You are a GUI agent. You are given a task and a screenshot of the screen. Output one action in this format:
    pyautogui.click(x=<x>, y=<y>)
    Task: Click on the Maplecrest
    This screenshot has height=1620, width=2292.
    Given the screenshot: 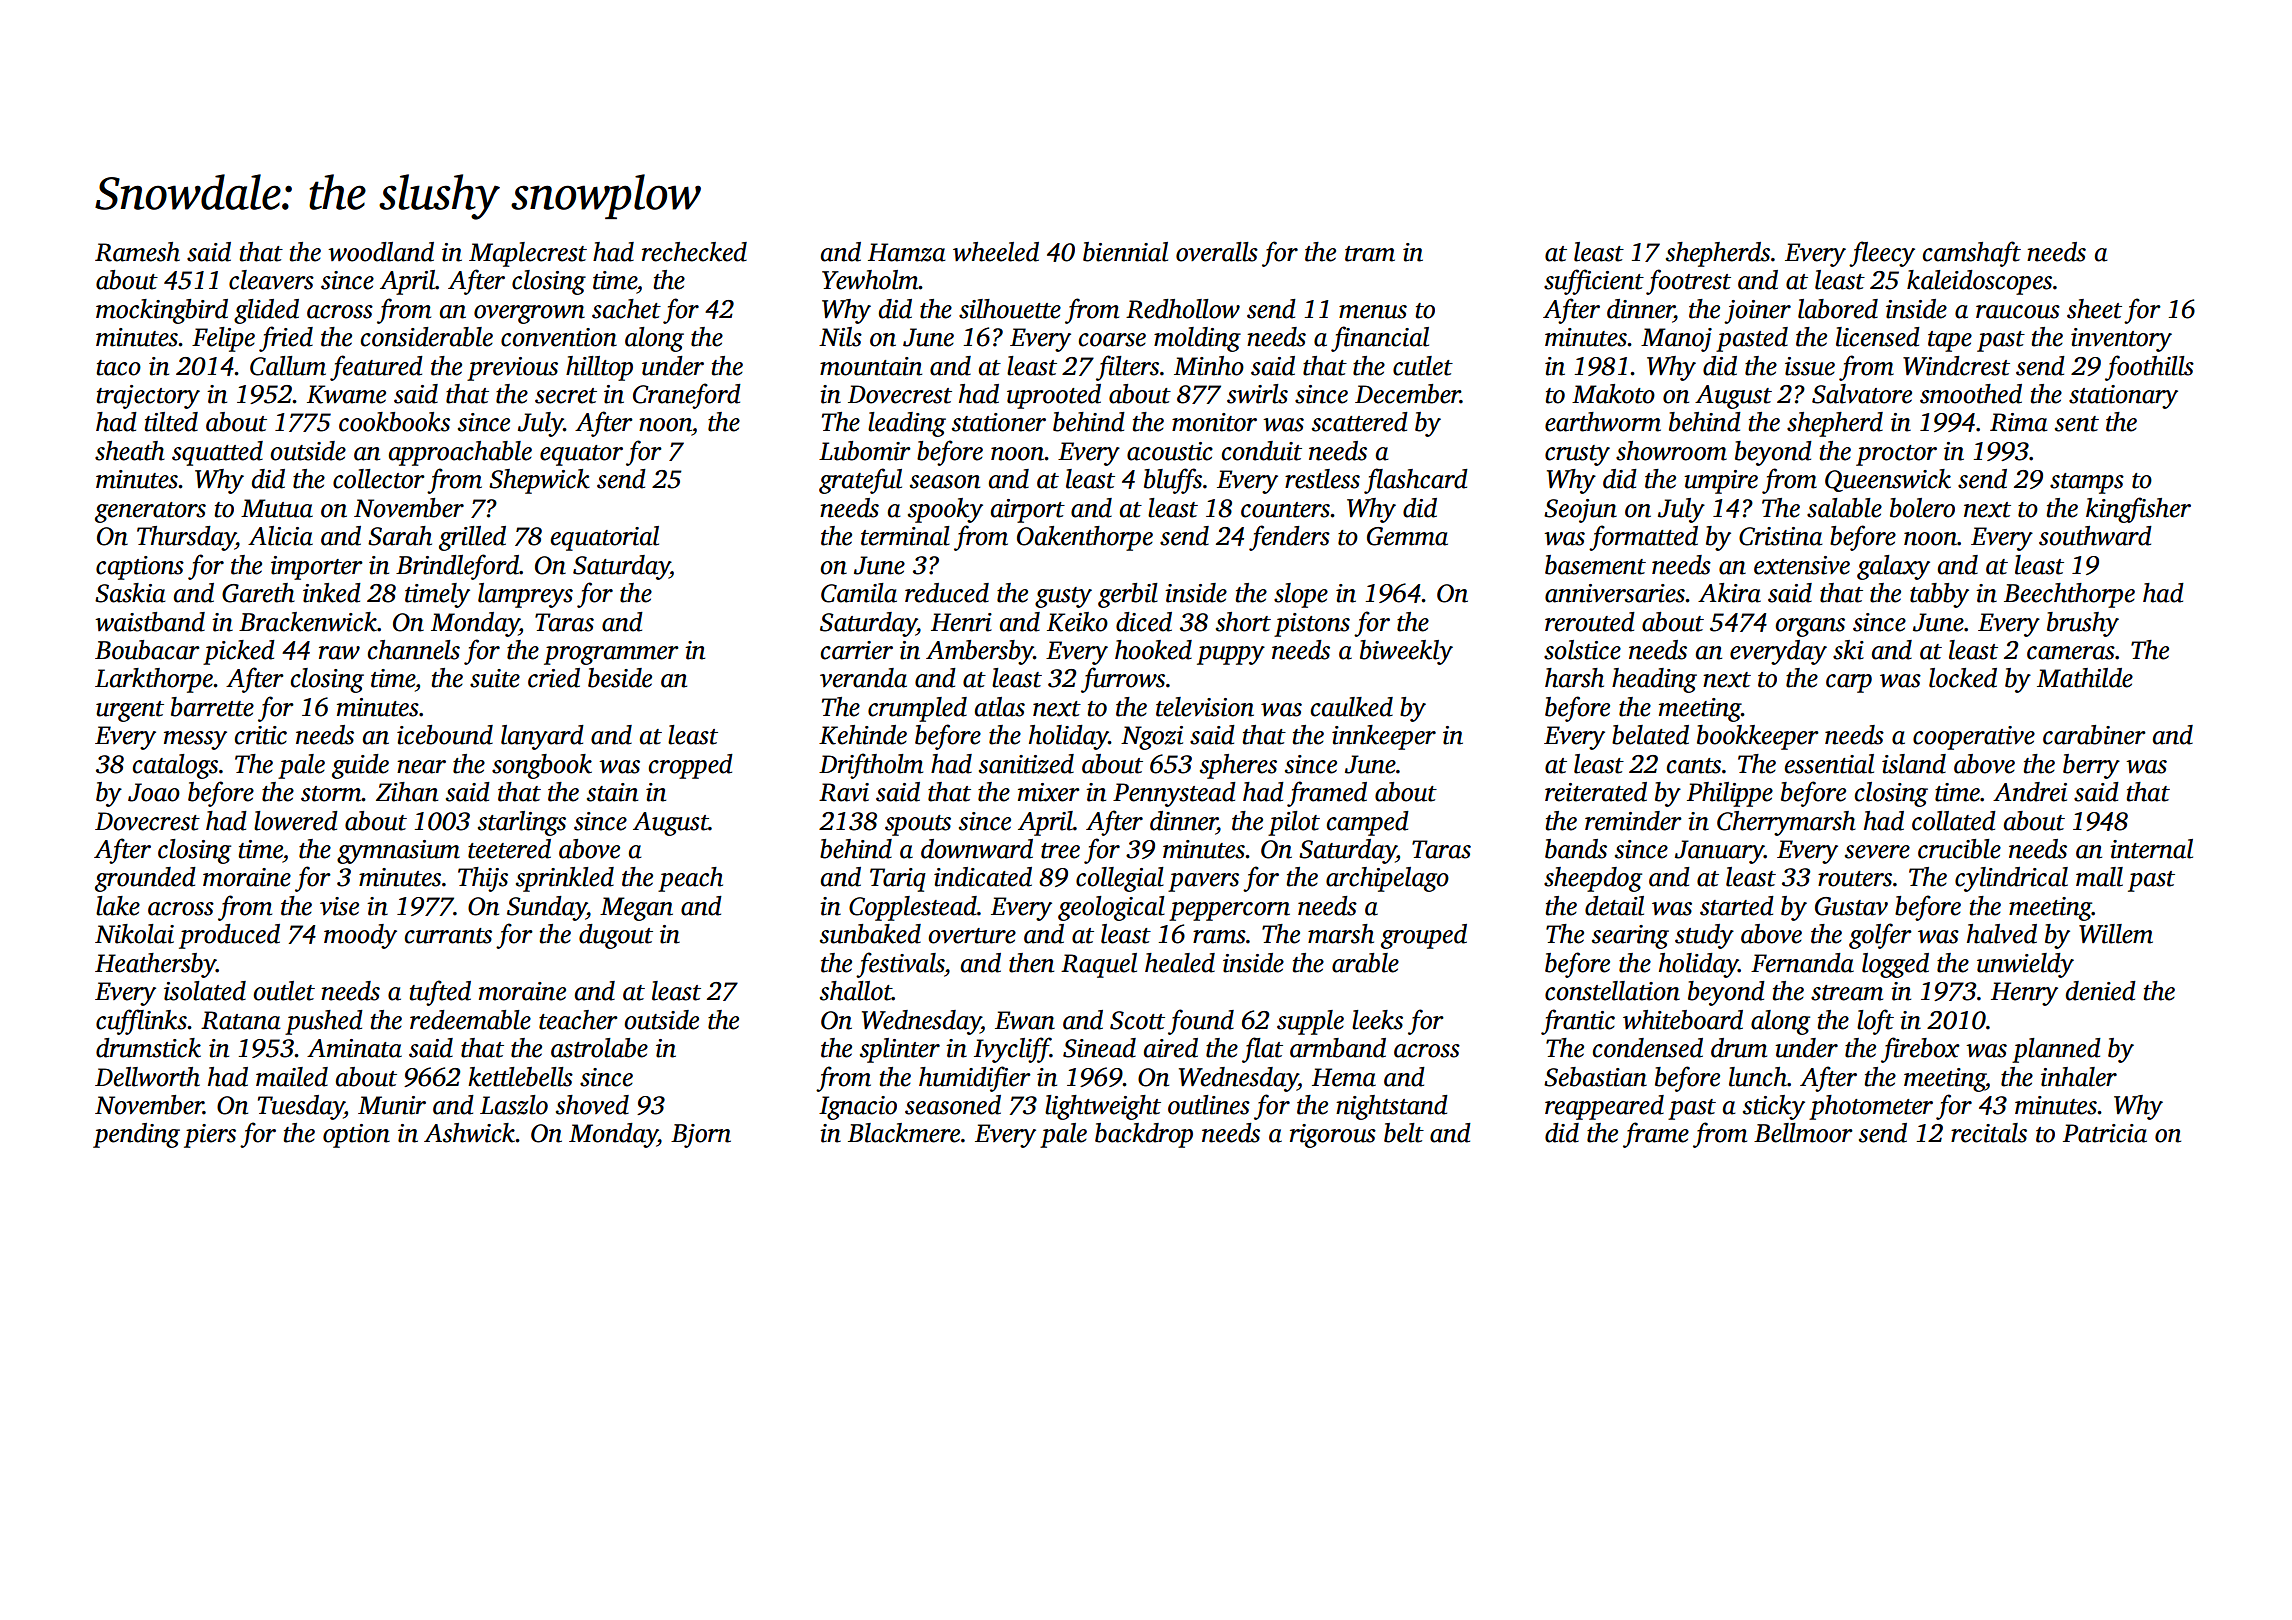 What is the action you would take?
    pyautogui.click(x=528, y=254)
